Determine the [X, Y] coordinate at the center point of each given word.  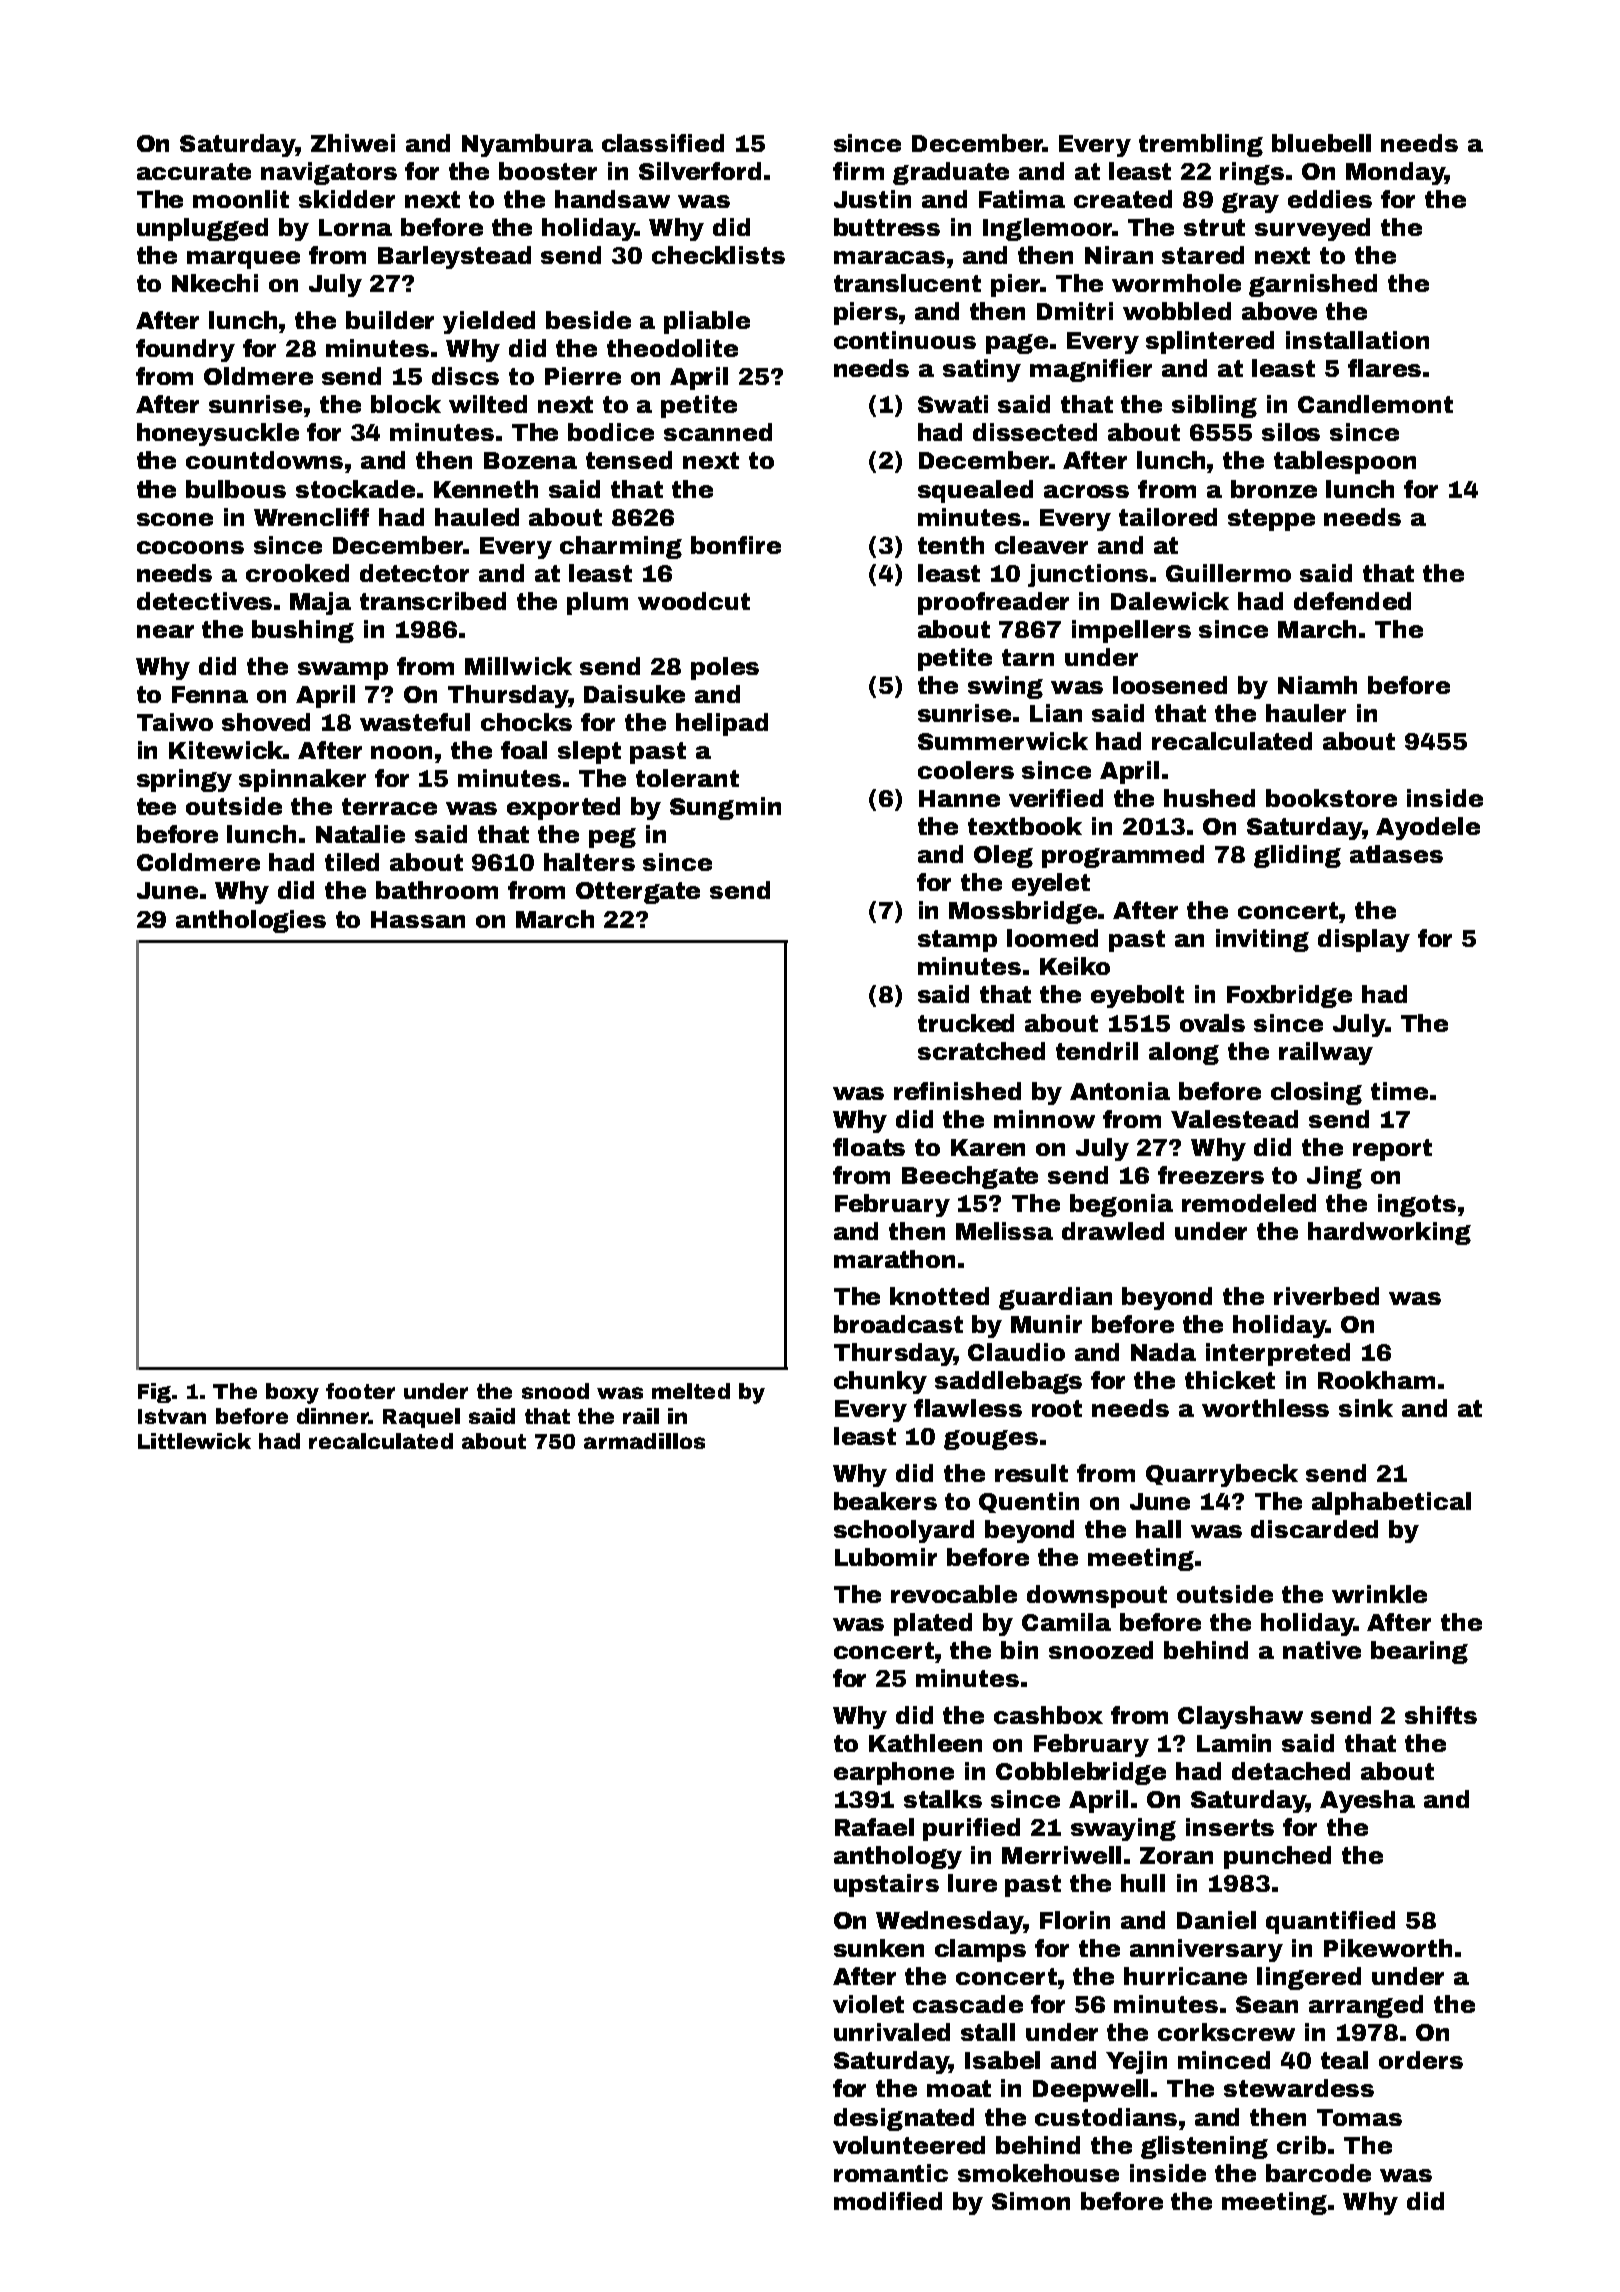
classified [663, 143]
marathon [894, 1259]
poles [725, 668]
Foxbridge [1289, 996]
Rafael [874, 1827]
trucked [966, 1023]
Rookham [1376, 1380]
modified [888, 2201]
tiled [352, 862]
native [1322, 1650]
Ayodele [1428, 828]
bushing [303, 631]
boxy [292, 1393]
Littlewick [194, 1441]
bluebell [1321, 143]
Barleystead [454, 257]
